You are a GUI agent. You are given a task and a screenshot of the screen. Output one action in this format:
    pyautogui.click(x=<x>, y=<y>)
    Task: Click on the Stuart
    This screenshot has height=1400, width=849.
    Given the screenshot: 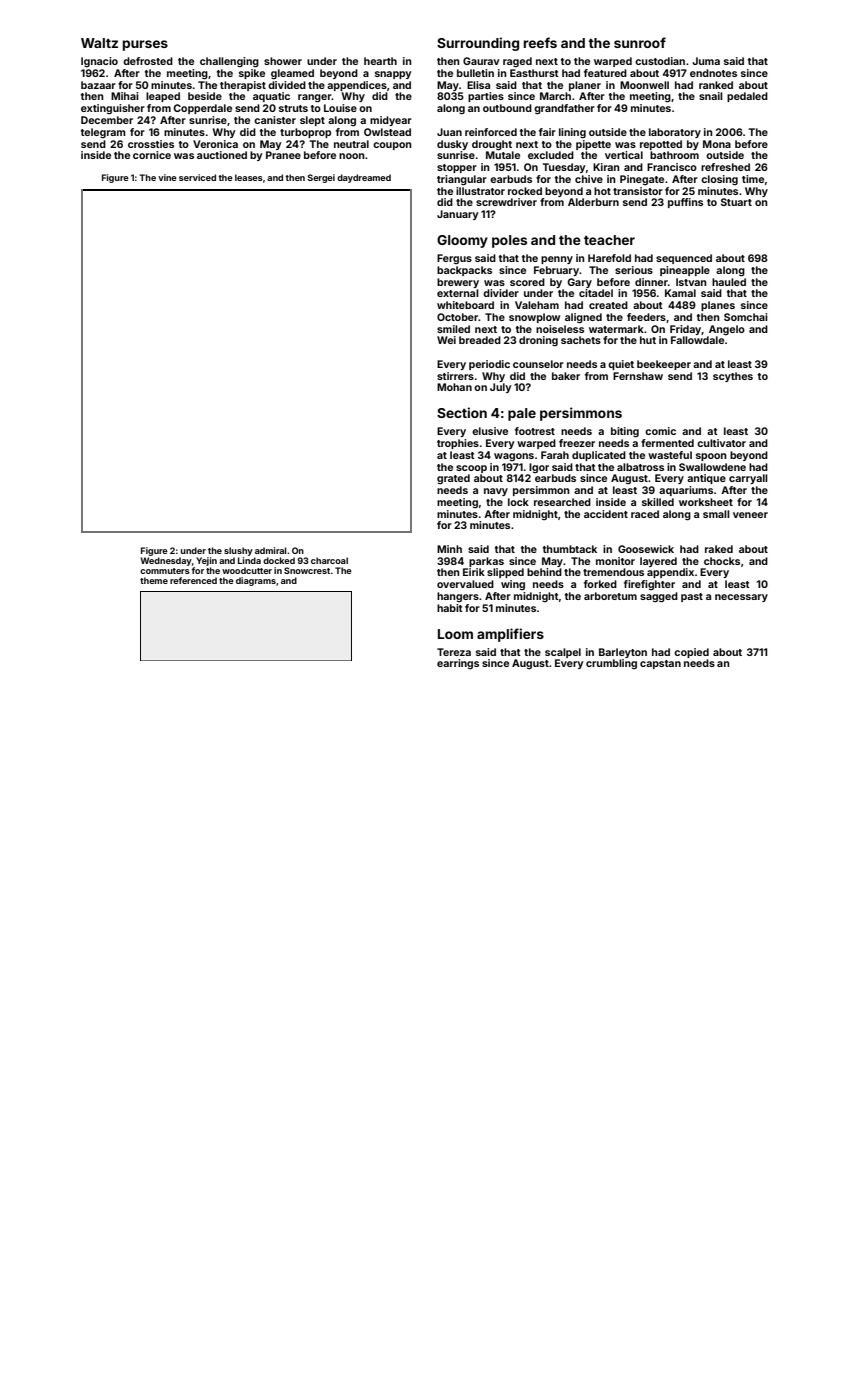 What is the action you would take?
    pyautogui.click(x=736, y=202)
